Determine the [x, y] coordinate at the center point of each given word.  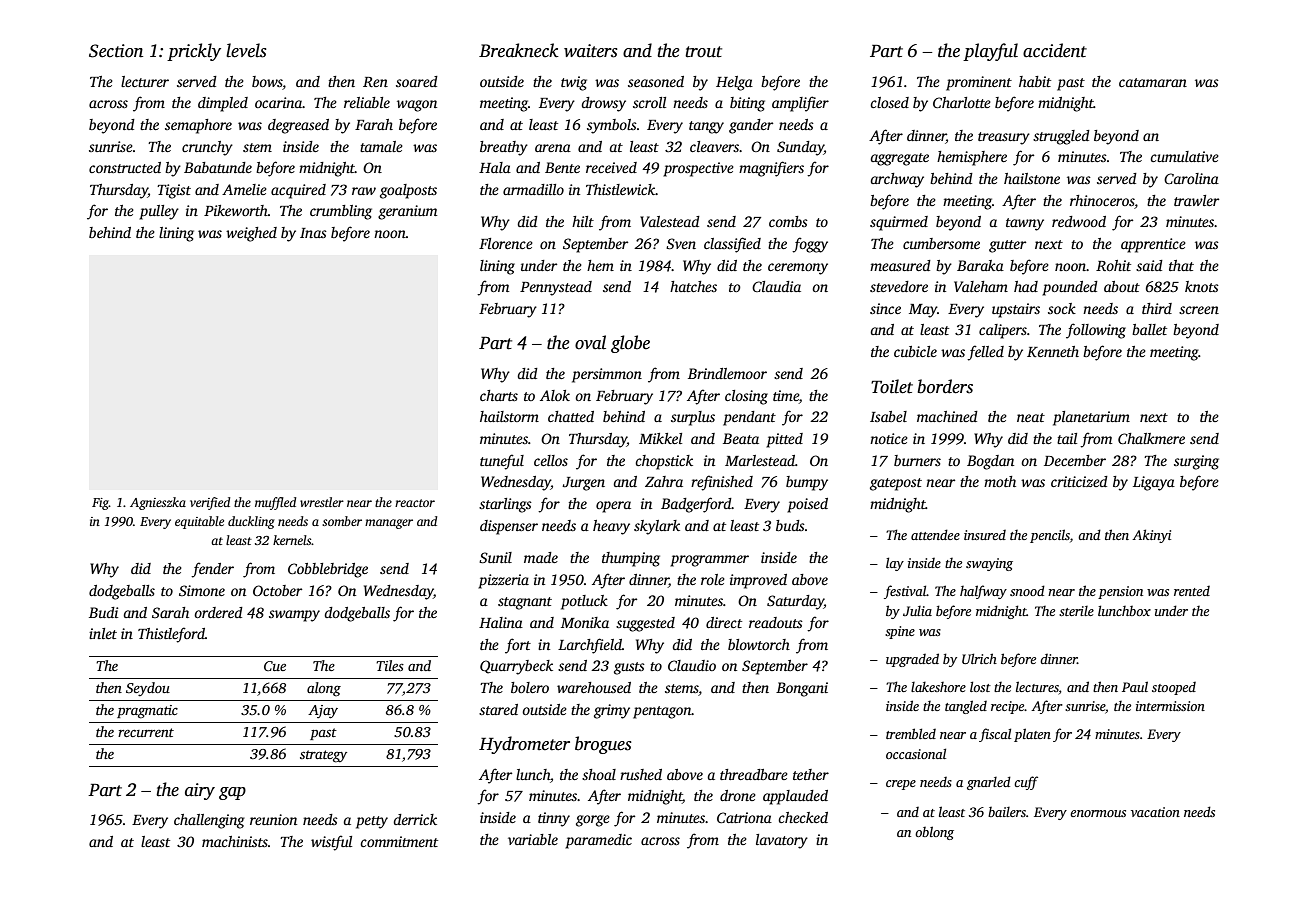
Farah [374, 124]
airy [200, 791]
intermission [1170, 706]
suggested [645, 624]
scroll [649, 102]
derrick [415, 819]
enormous [1098, 813]
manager [389, 524]
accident [1055, 50]
